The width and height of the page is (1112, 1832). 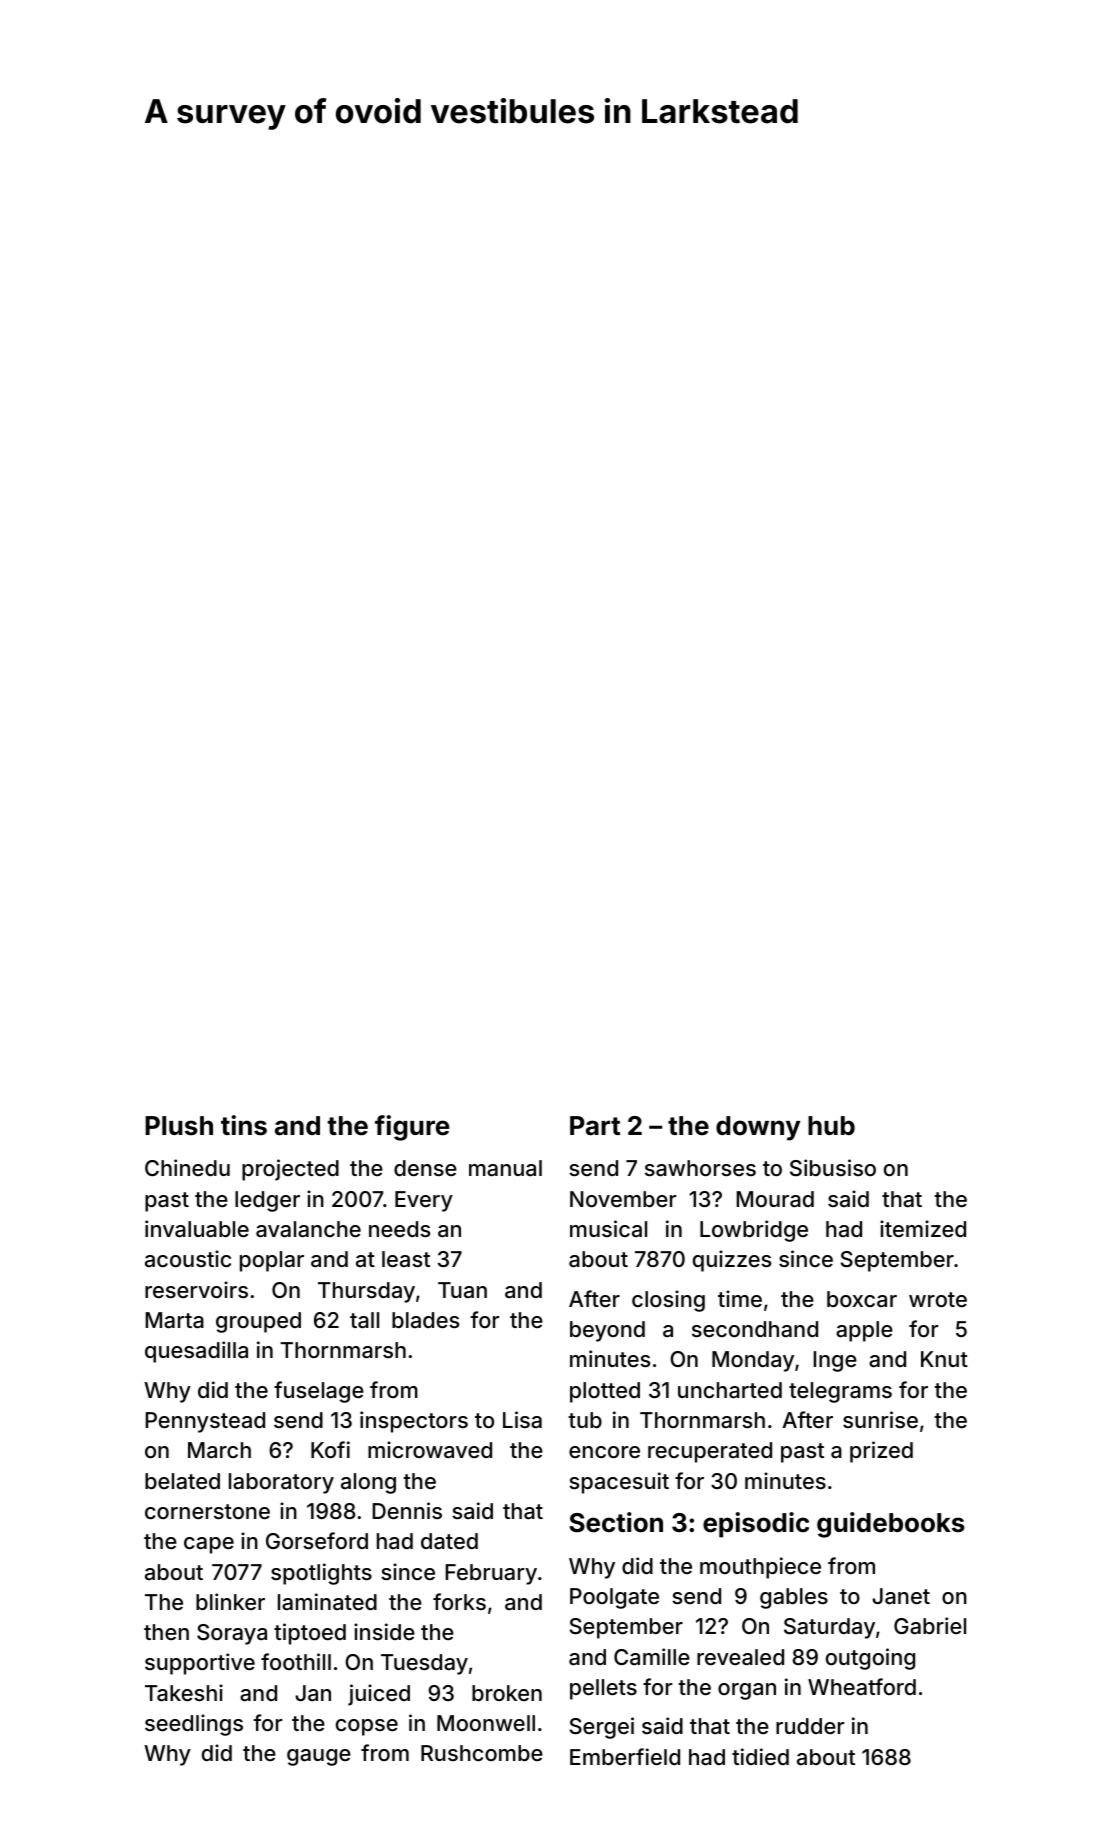 What do you see at coordinates (272, 1261) in the page?
I see `poplar` at bounding box center [272, 1261].
